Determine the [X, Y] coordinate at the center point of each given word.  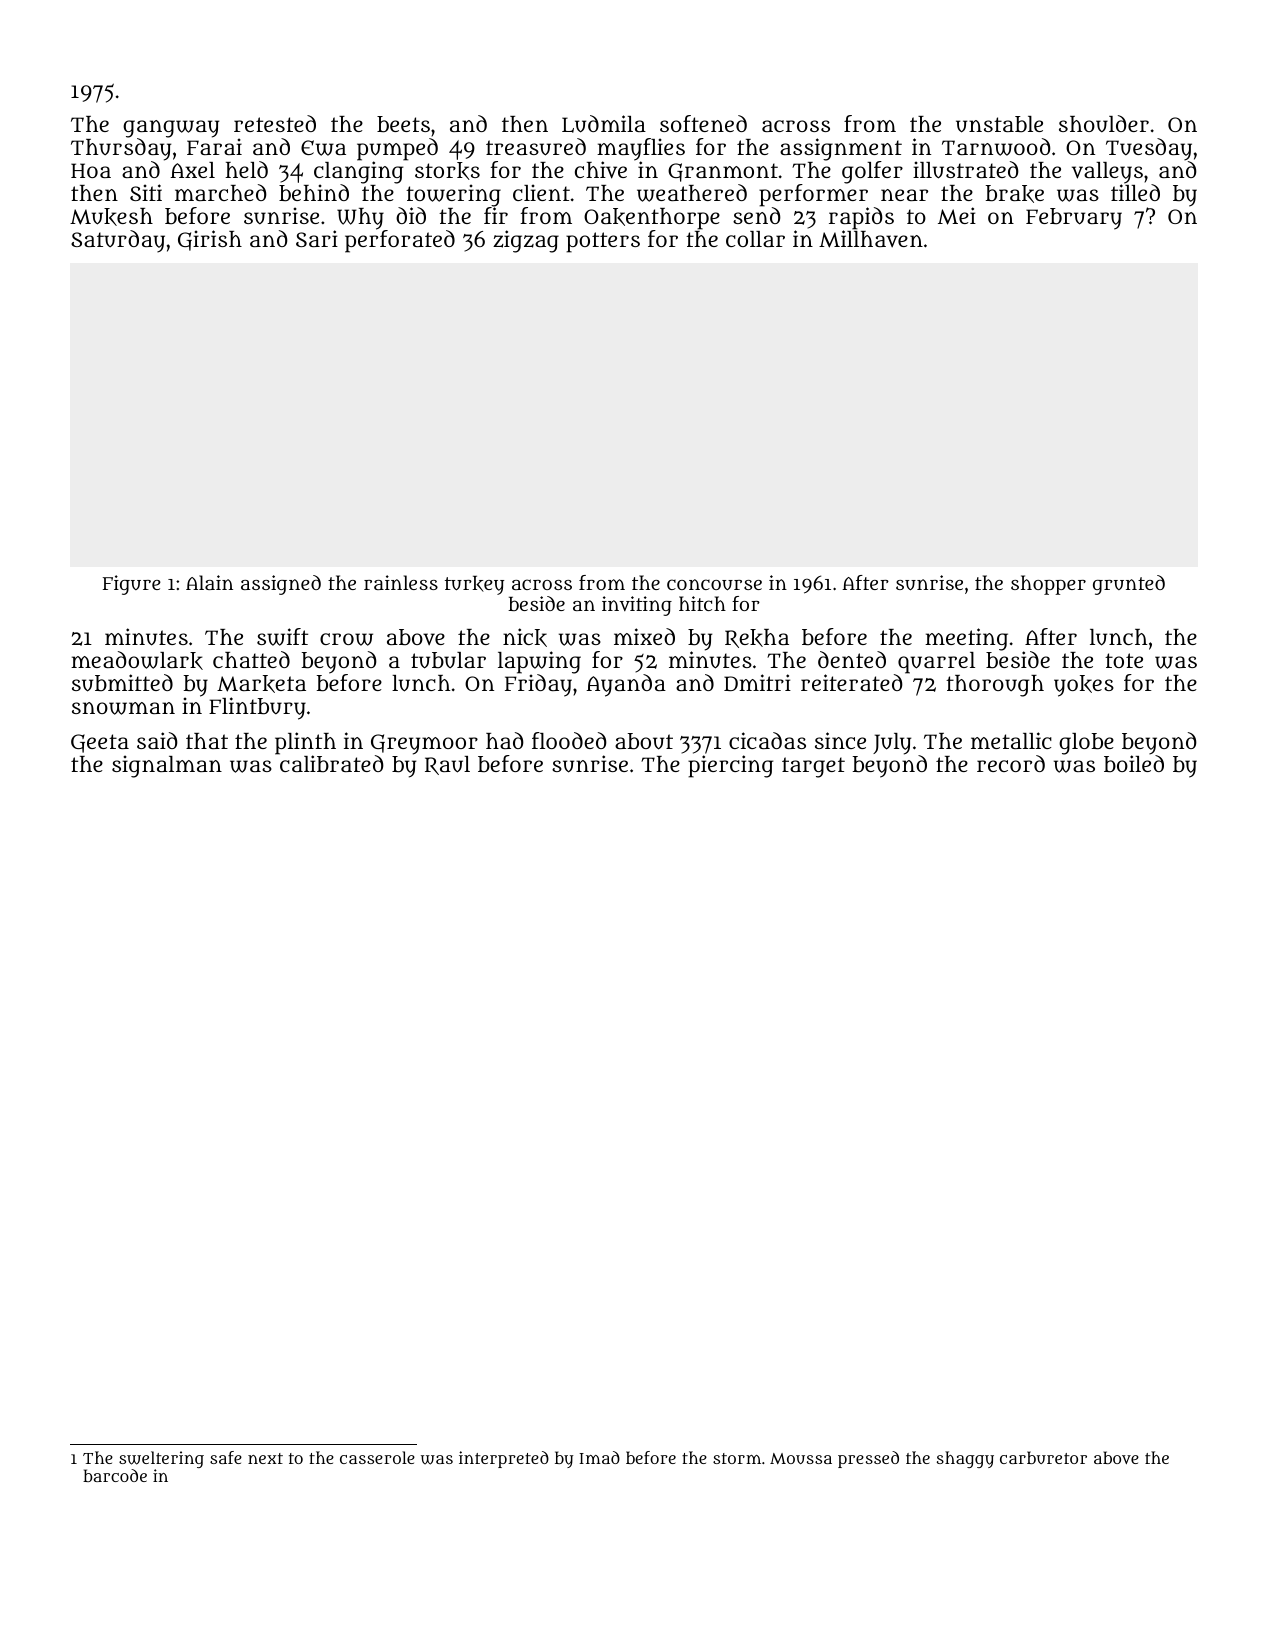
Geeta [100, 743]
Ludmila [604, 124]
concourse [714, 585]
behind [314, 193]
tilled [1135, 192]
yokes [1084, 686]
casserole [377, 1457]
